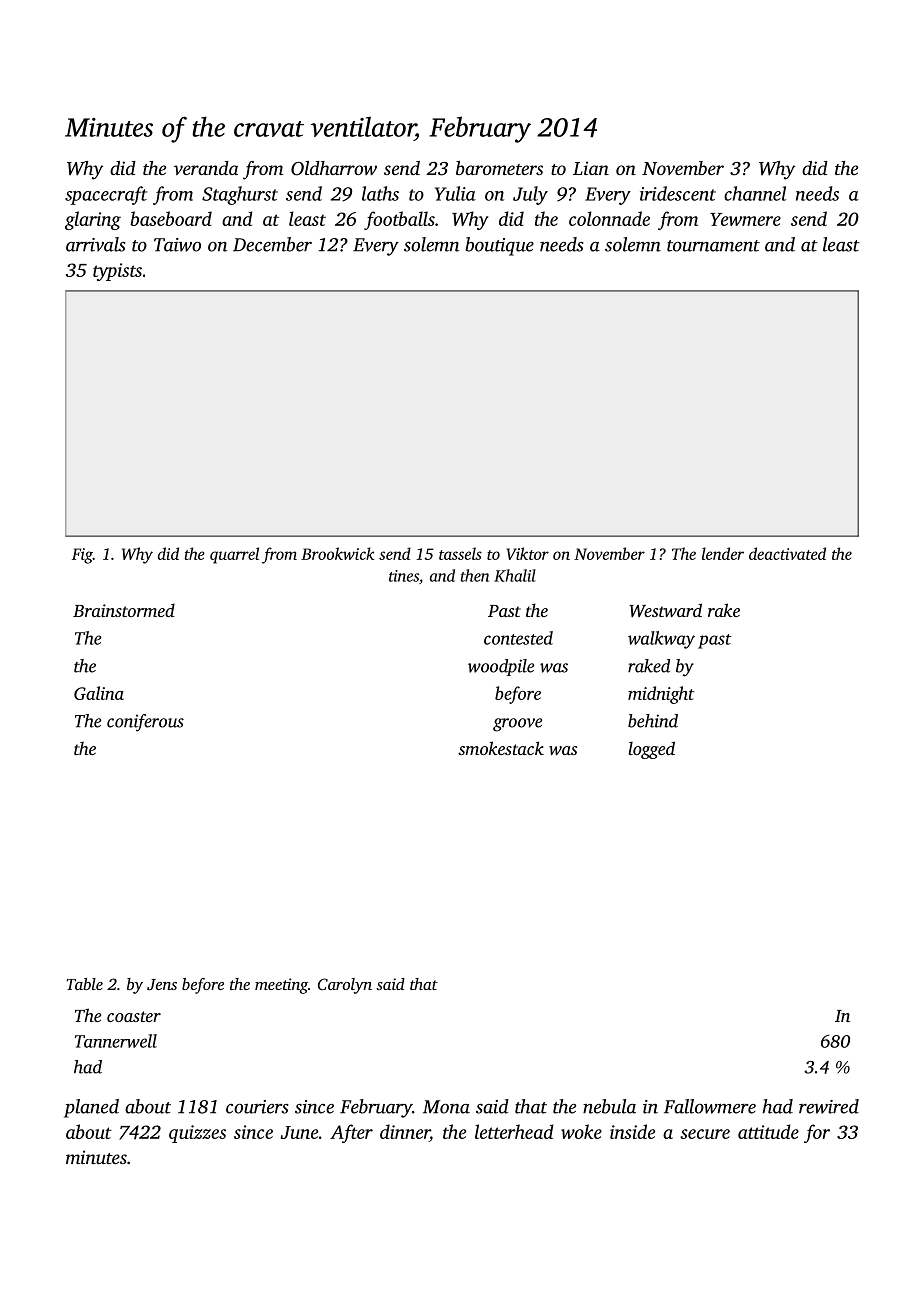 This screenshot has height=1311, width=924. Describe the element at coordinates (710, 1106) in the screenshot. I see `Fallowmere` at that location.
